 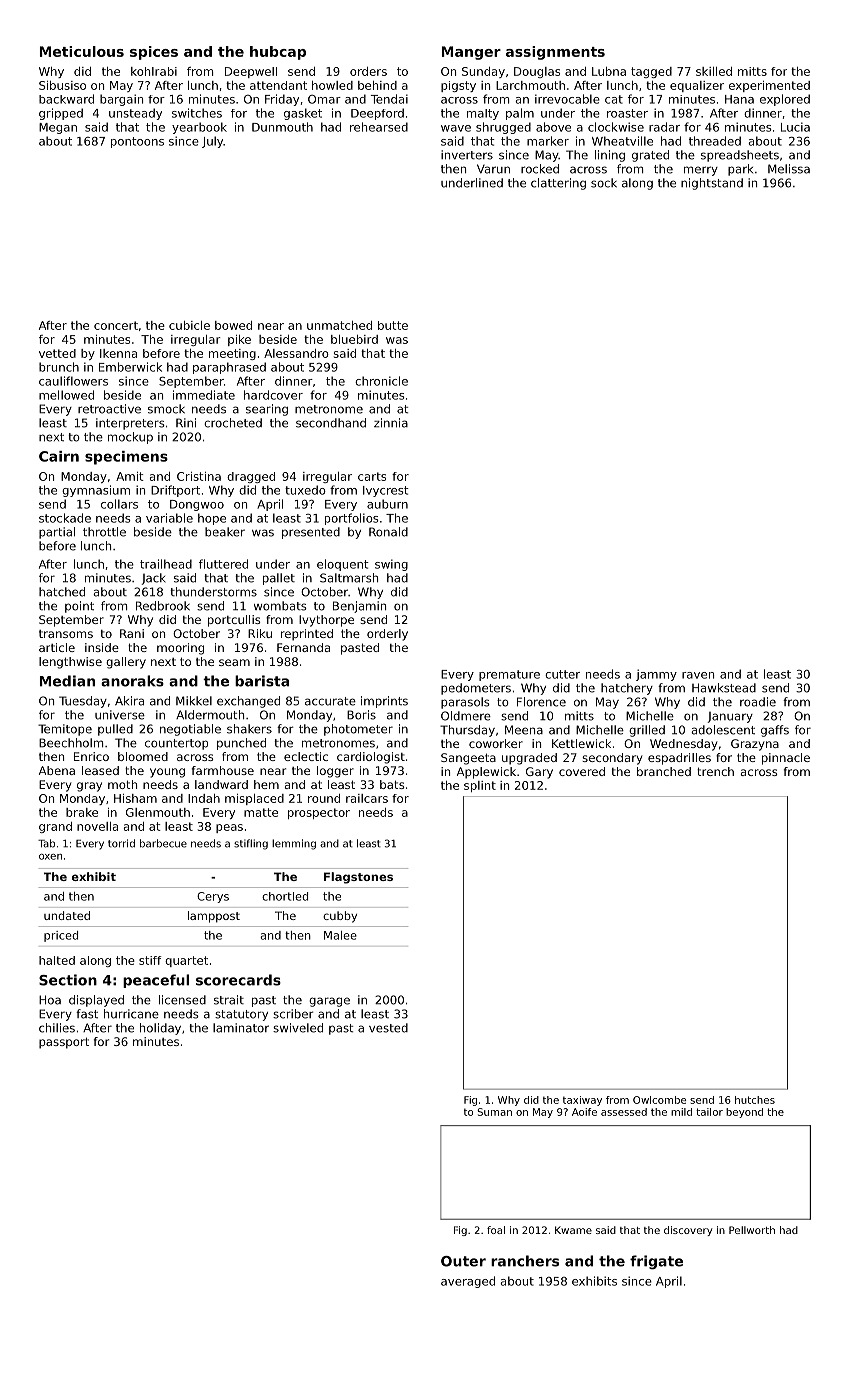 What do you see at coordinates (62, 592) in the page?
I see `hatched` at bounding box center [62, 592].
